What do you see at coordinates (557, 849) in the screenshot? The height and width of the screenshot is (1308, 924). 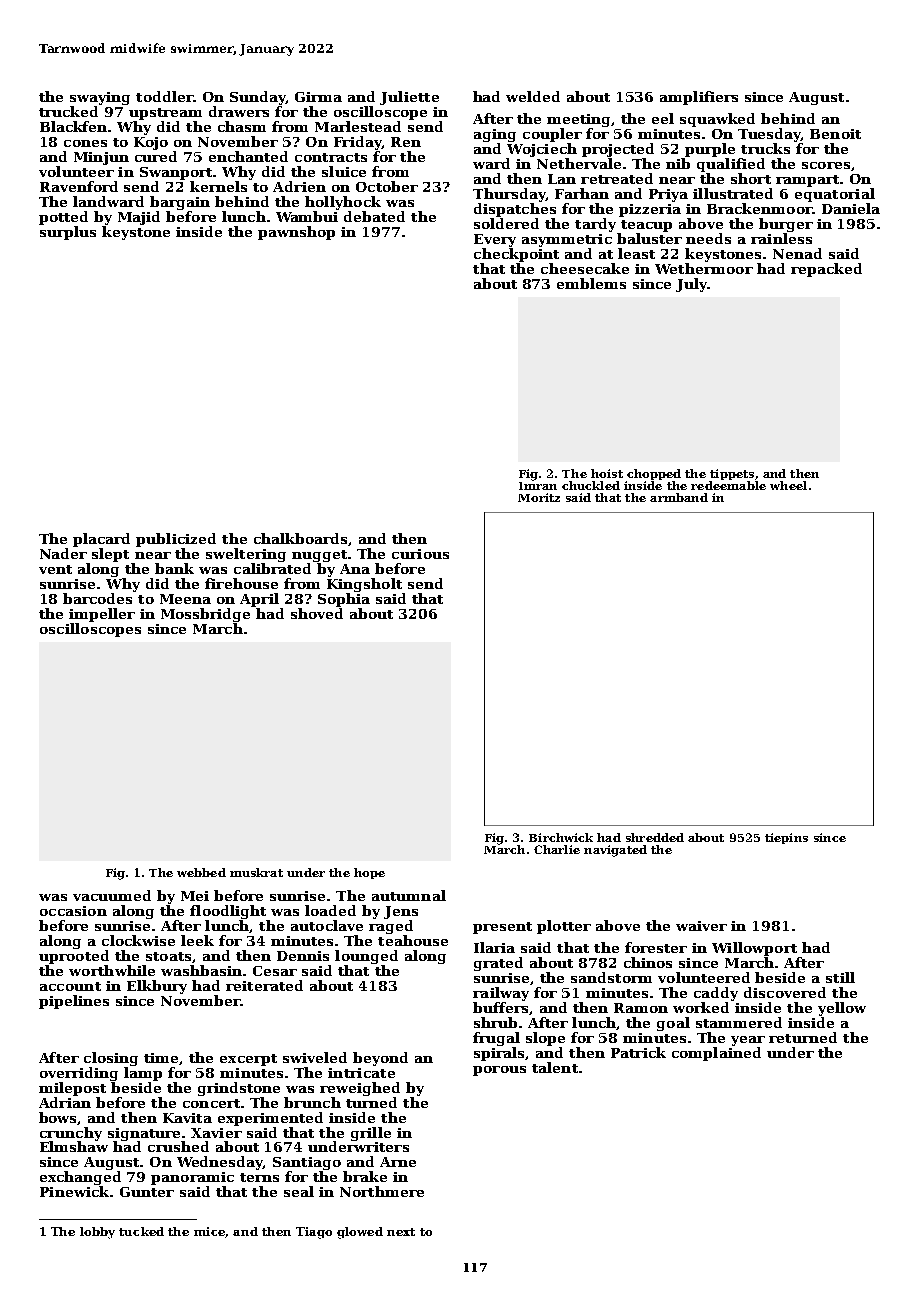 I see `Charlie` at bounding box center [557, 849].
